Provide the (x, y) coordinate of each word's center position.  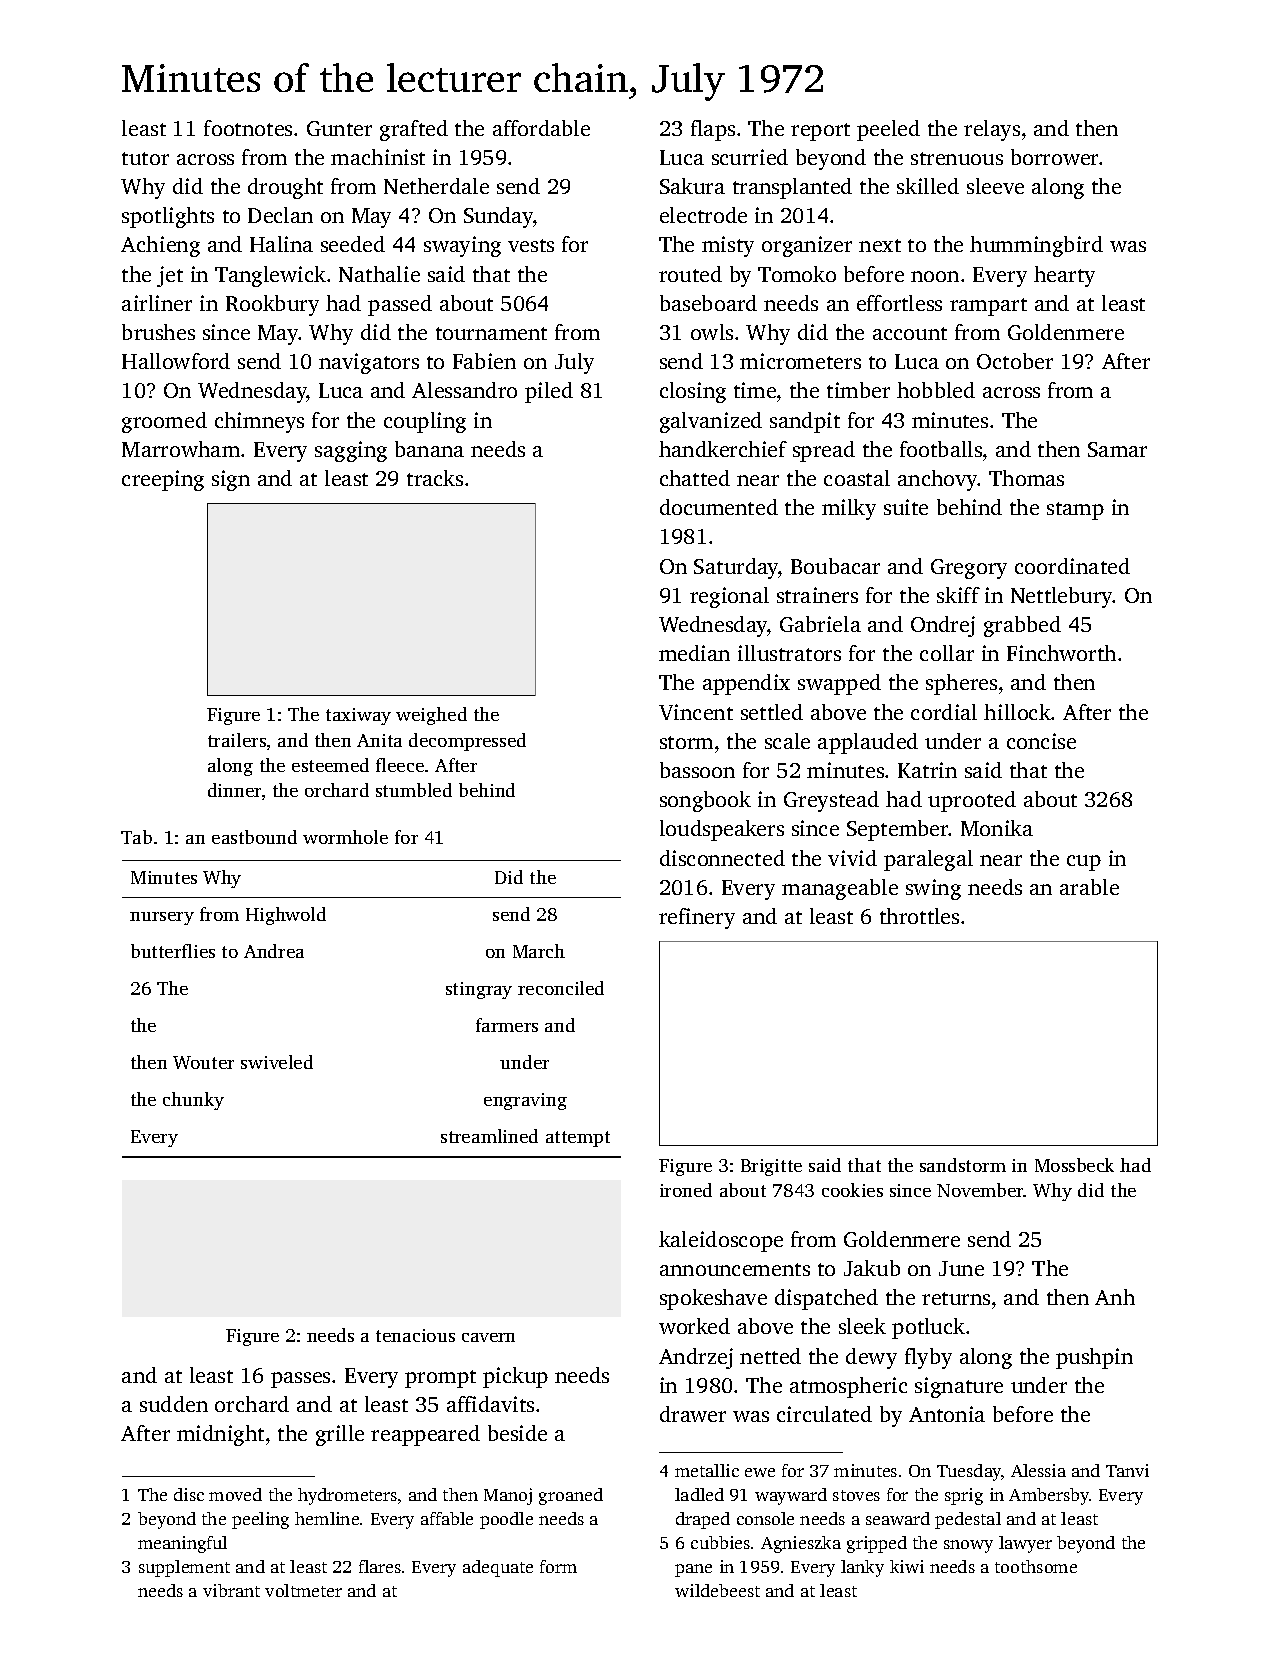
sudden (174, 1404)
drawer (693, 1414)
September (898, 830)
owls (712, 332)
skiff (958, 595)
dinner (234, 790)
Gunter (339, 128)
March (539, 951)
